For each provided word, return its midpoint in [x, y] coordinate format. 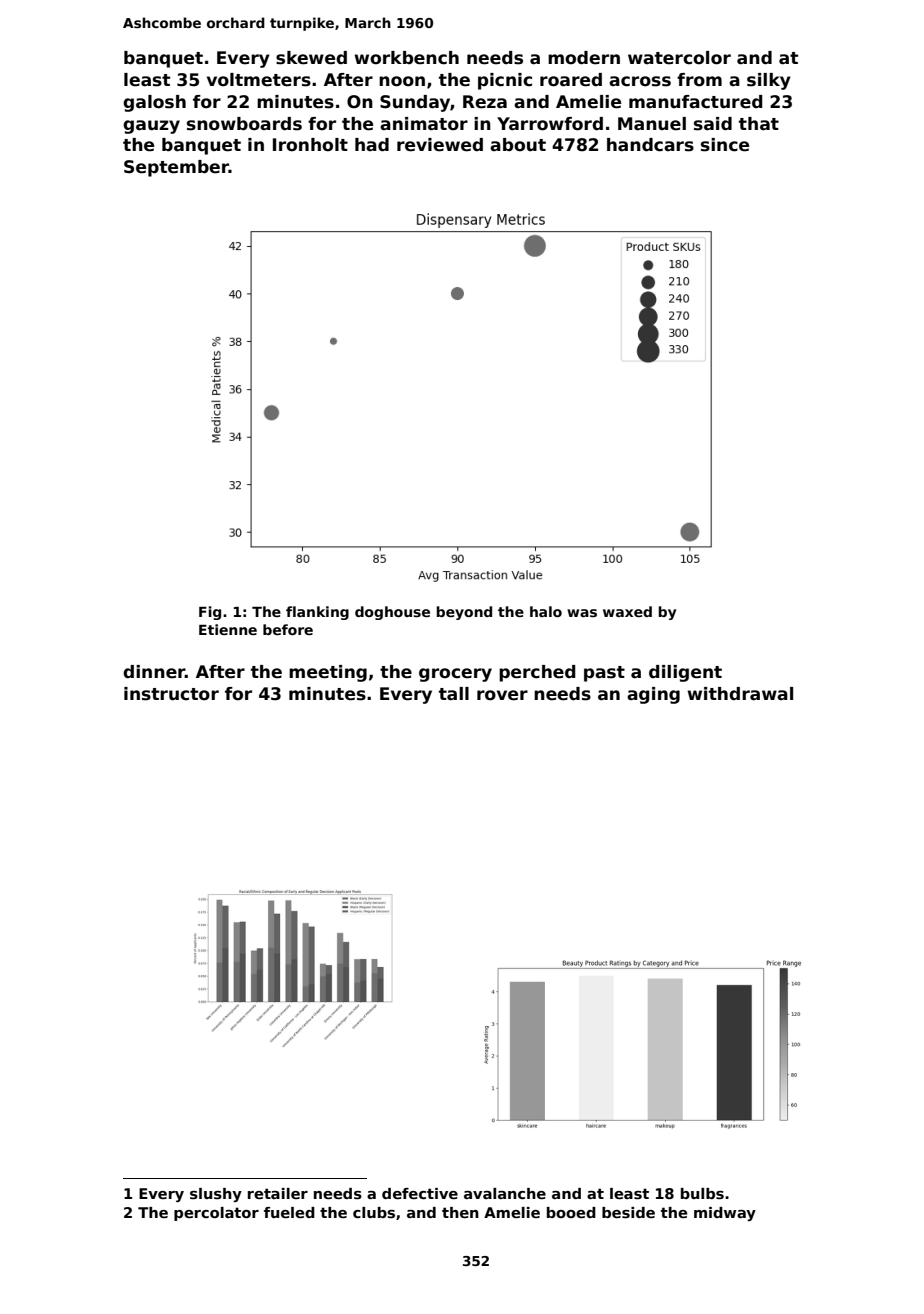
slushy [216, 1195]
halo [546, 611]
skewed [311, 58]
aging [653, 695]
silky [769, 81]
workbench [406, 58]
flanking [317, 613]
